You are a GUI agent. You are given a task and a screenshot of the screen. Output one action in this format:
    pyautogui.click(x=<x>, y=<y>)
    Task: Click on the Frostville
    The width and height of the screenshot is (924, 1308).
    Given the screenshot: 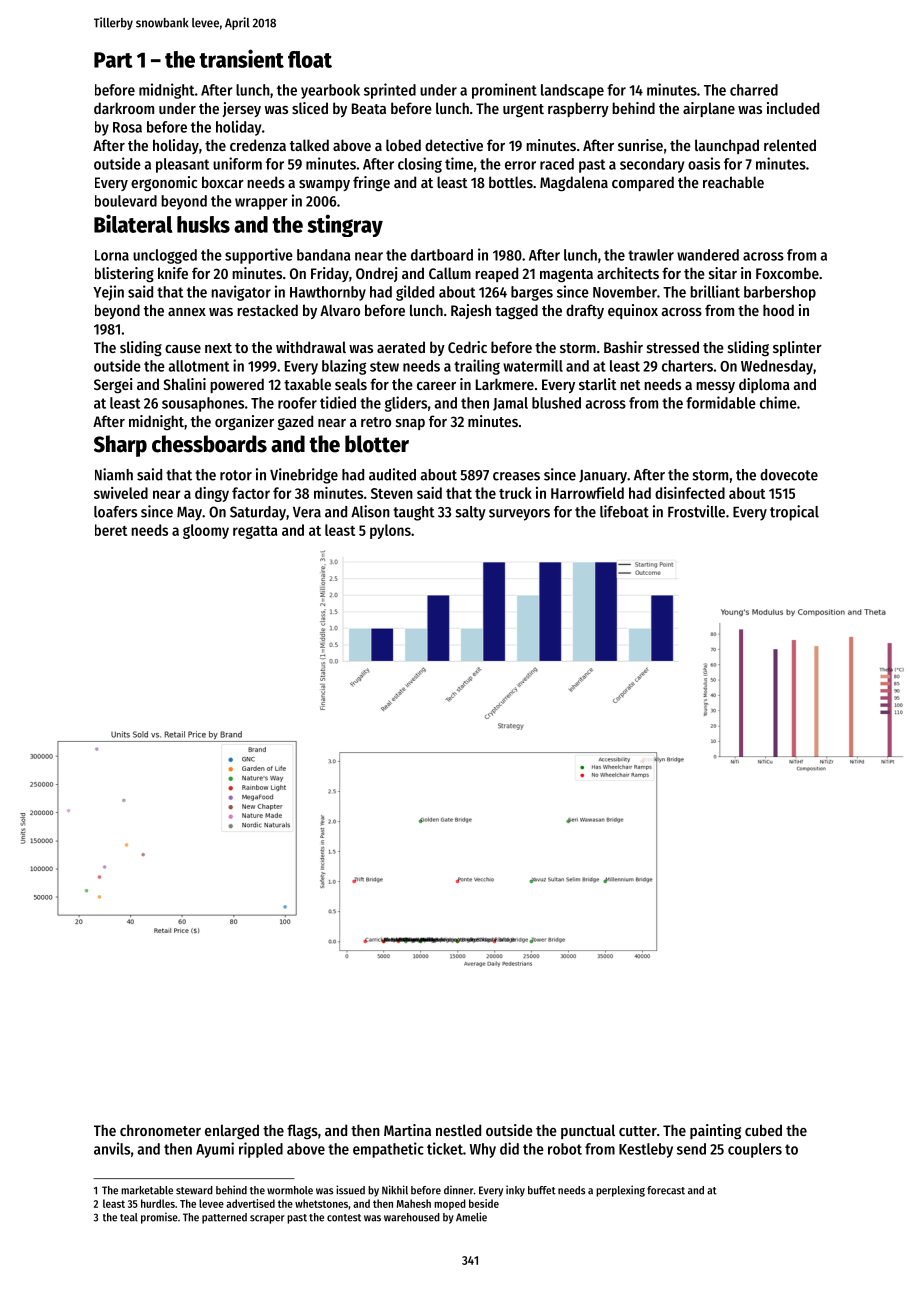 What is the action you would take?
    pyautogui.click(x=696, y=511)
